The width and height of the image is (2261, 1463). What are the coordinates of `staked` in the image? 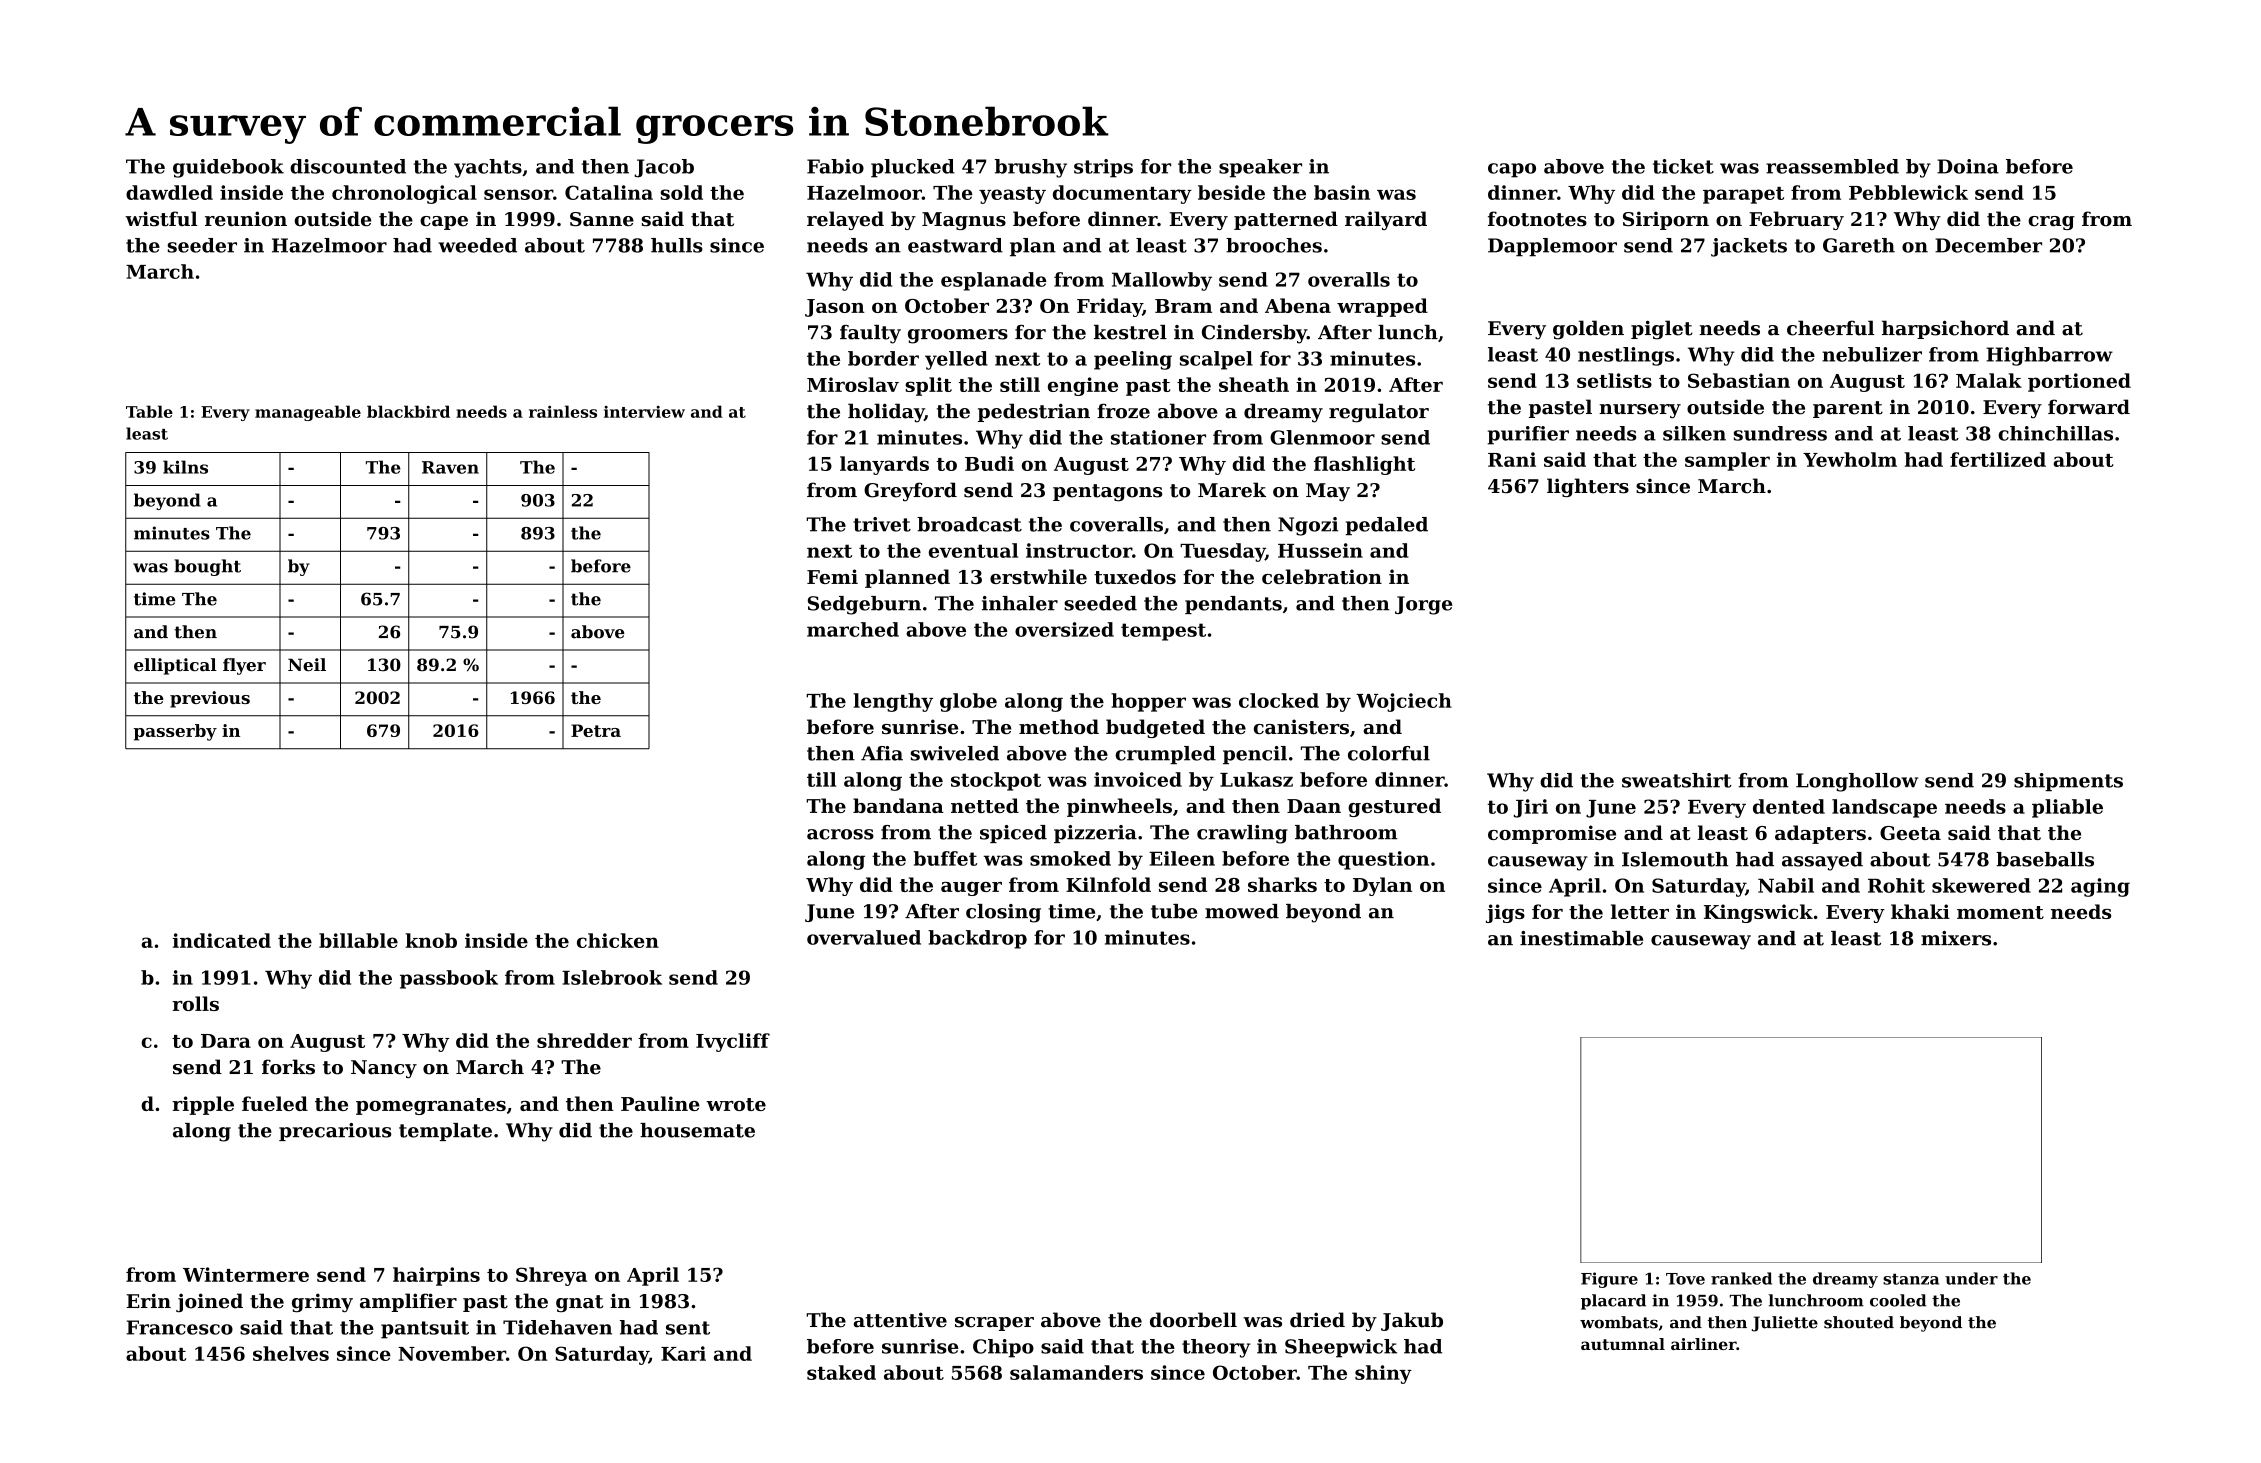 It's located at (841, 1372).
